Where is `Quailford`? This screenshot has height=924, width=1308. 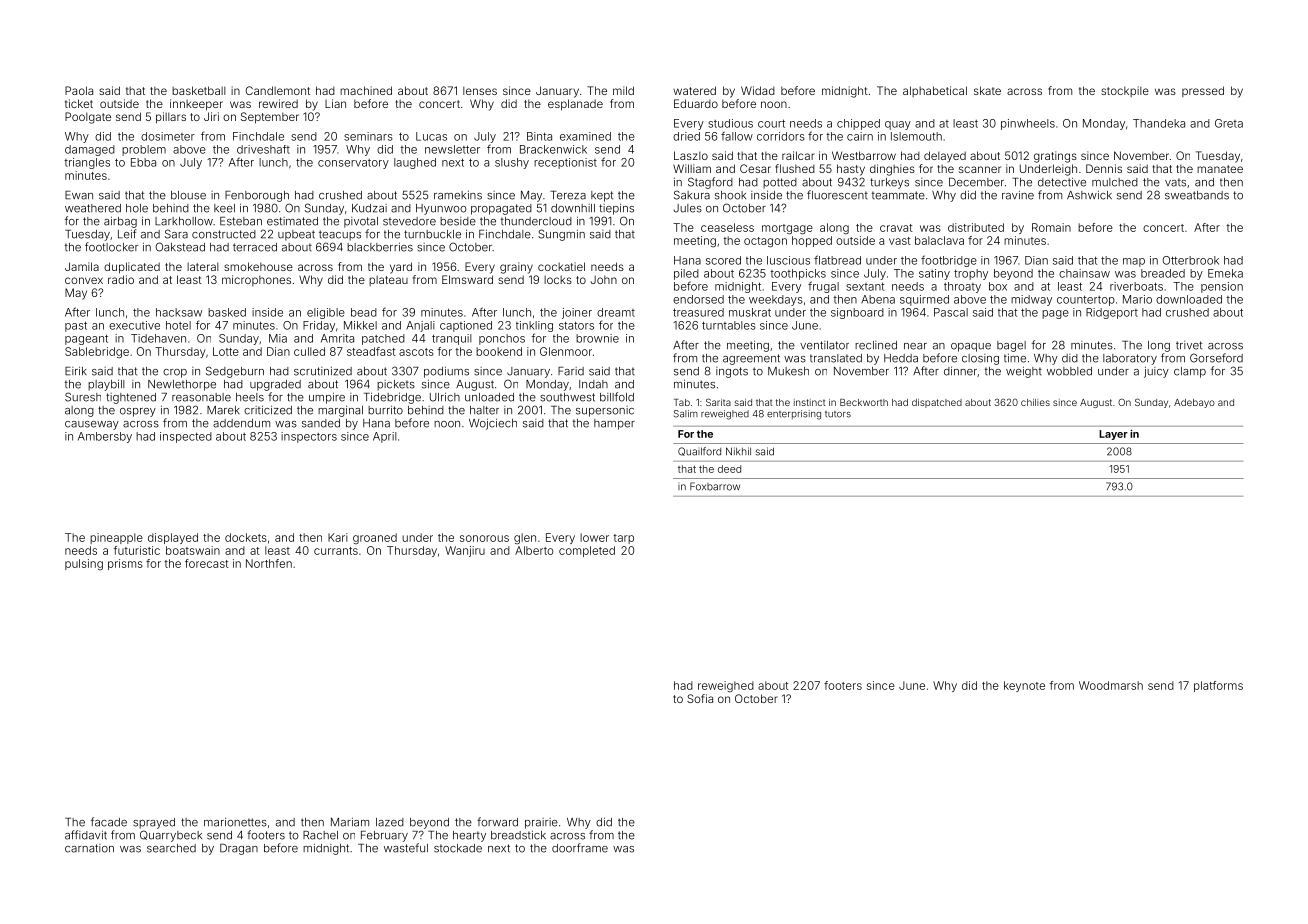
Quailford is located at coordinates (699, 451).
